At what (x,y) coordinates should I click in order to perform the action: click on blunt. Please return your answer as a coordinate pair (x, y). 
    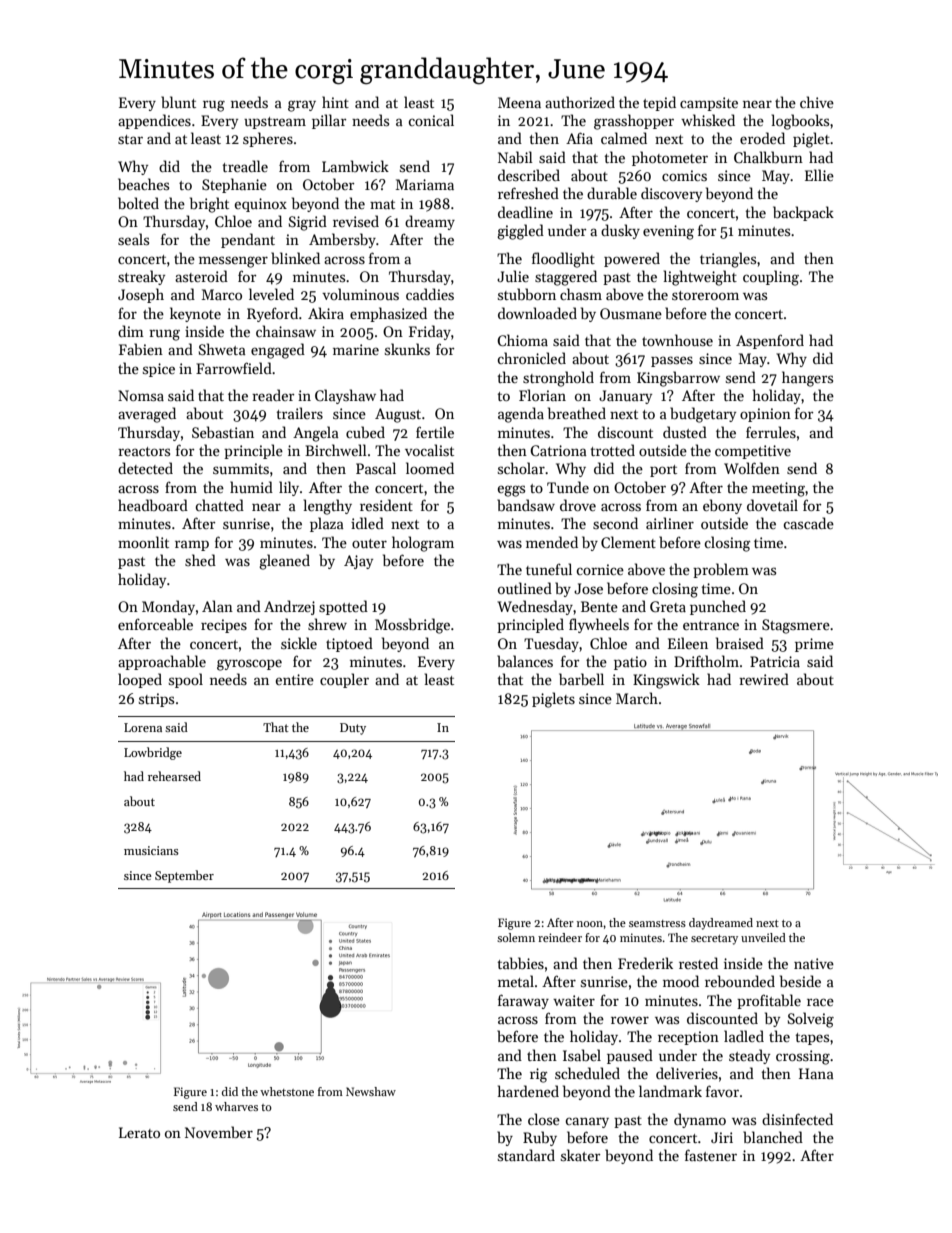
    Looking at the image, I should click on (178, 102).
